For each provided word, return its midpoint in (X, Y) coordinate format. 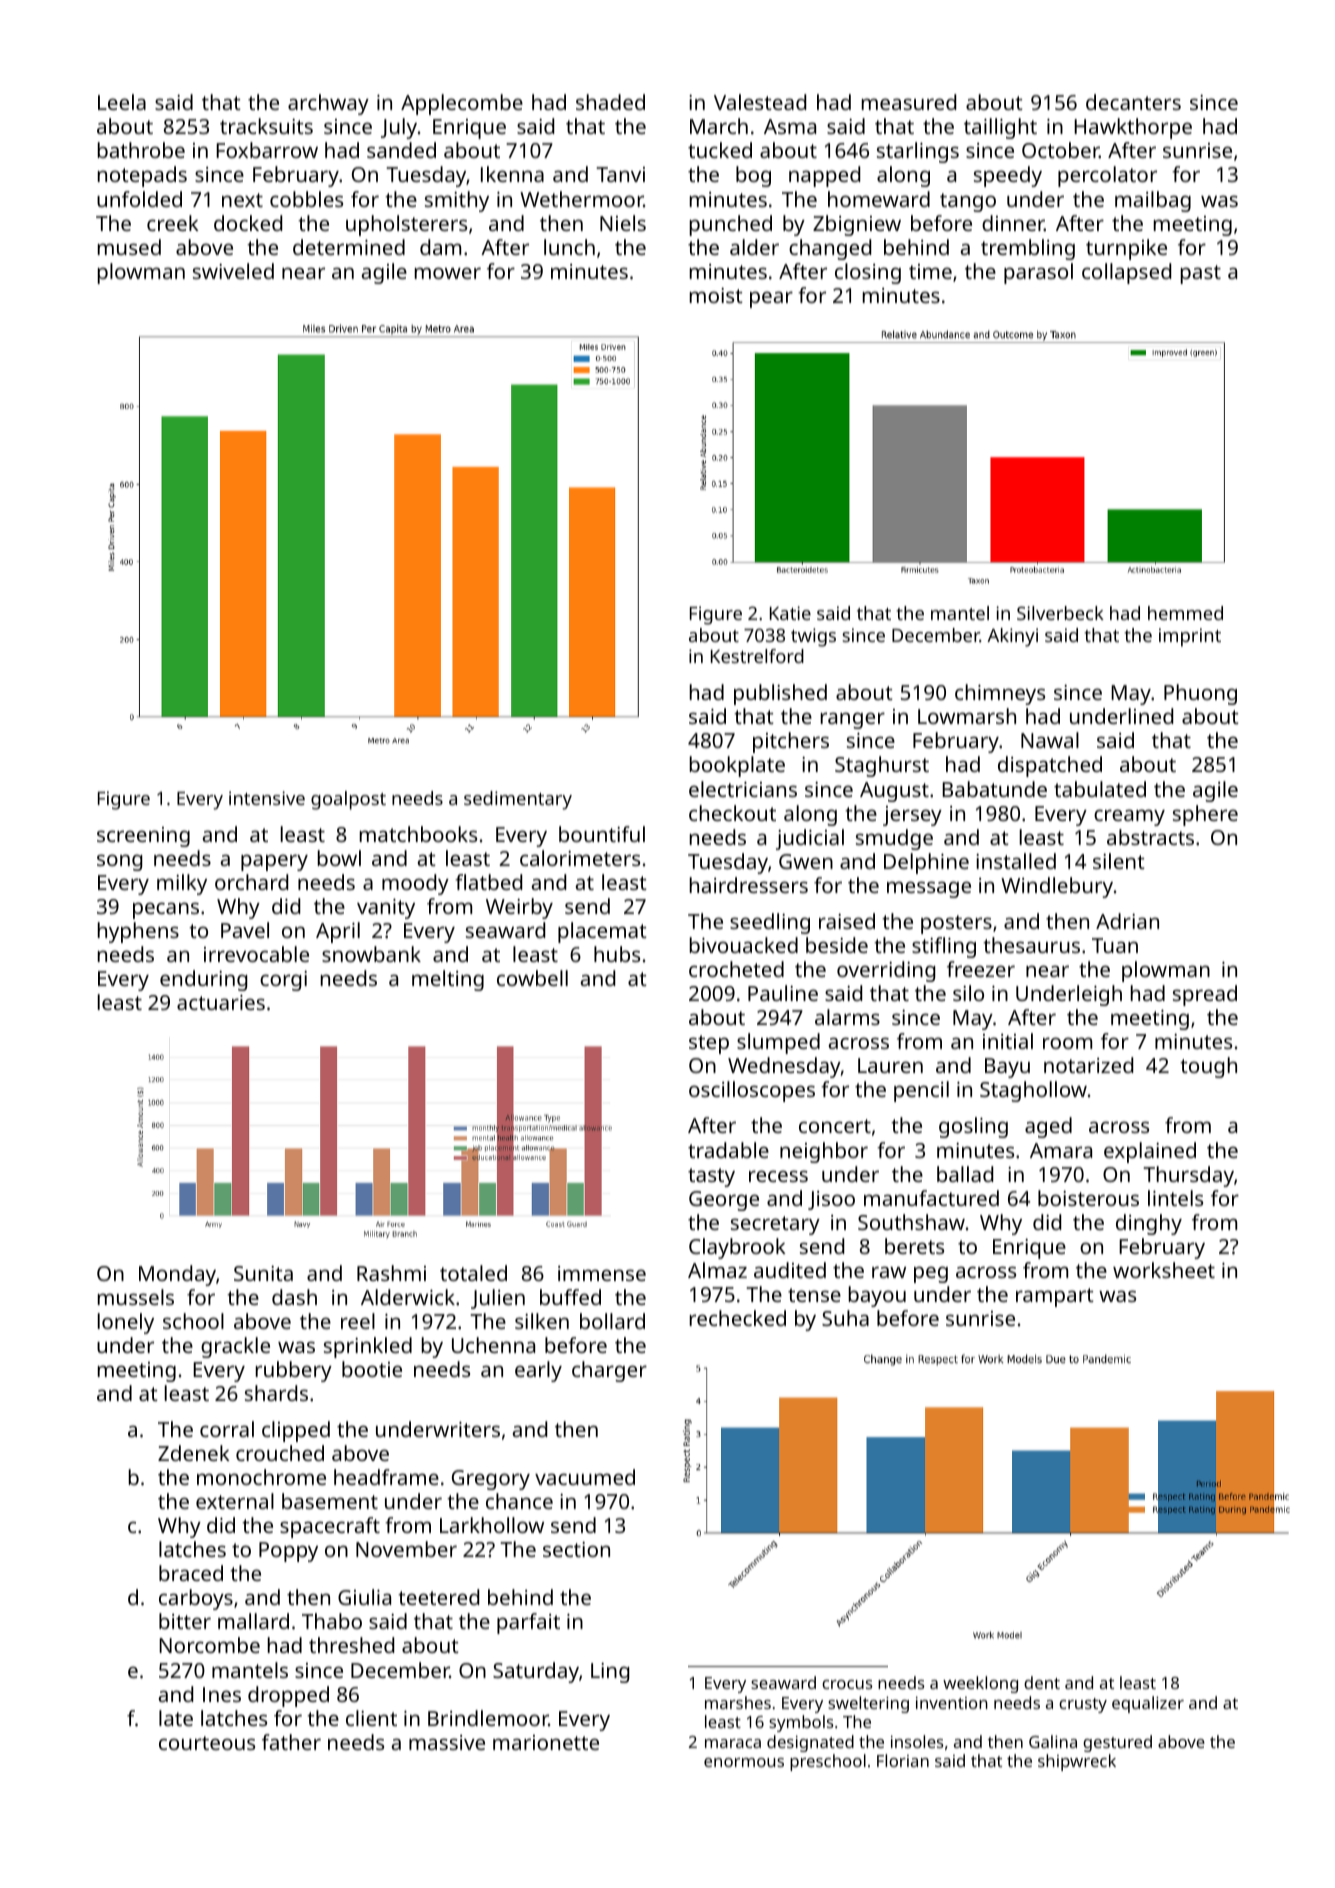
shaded (610, 102)
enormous (744, 1762)
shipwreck (1077, 1762)
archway (328, 104)
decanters (1133, 102)
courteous (207, 1743)
